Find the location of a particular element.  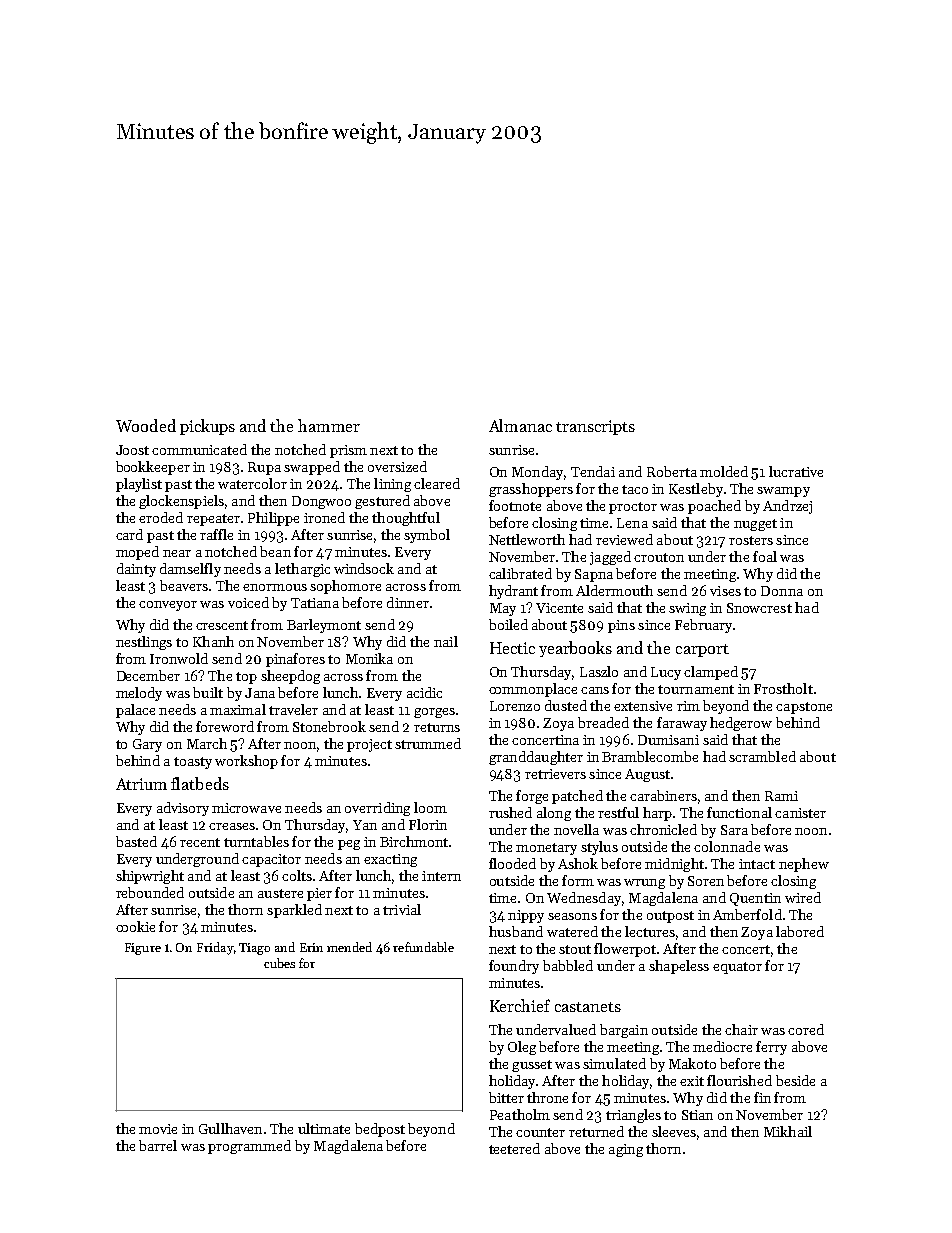

palace is located at coordinates (135, 711).
